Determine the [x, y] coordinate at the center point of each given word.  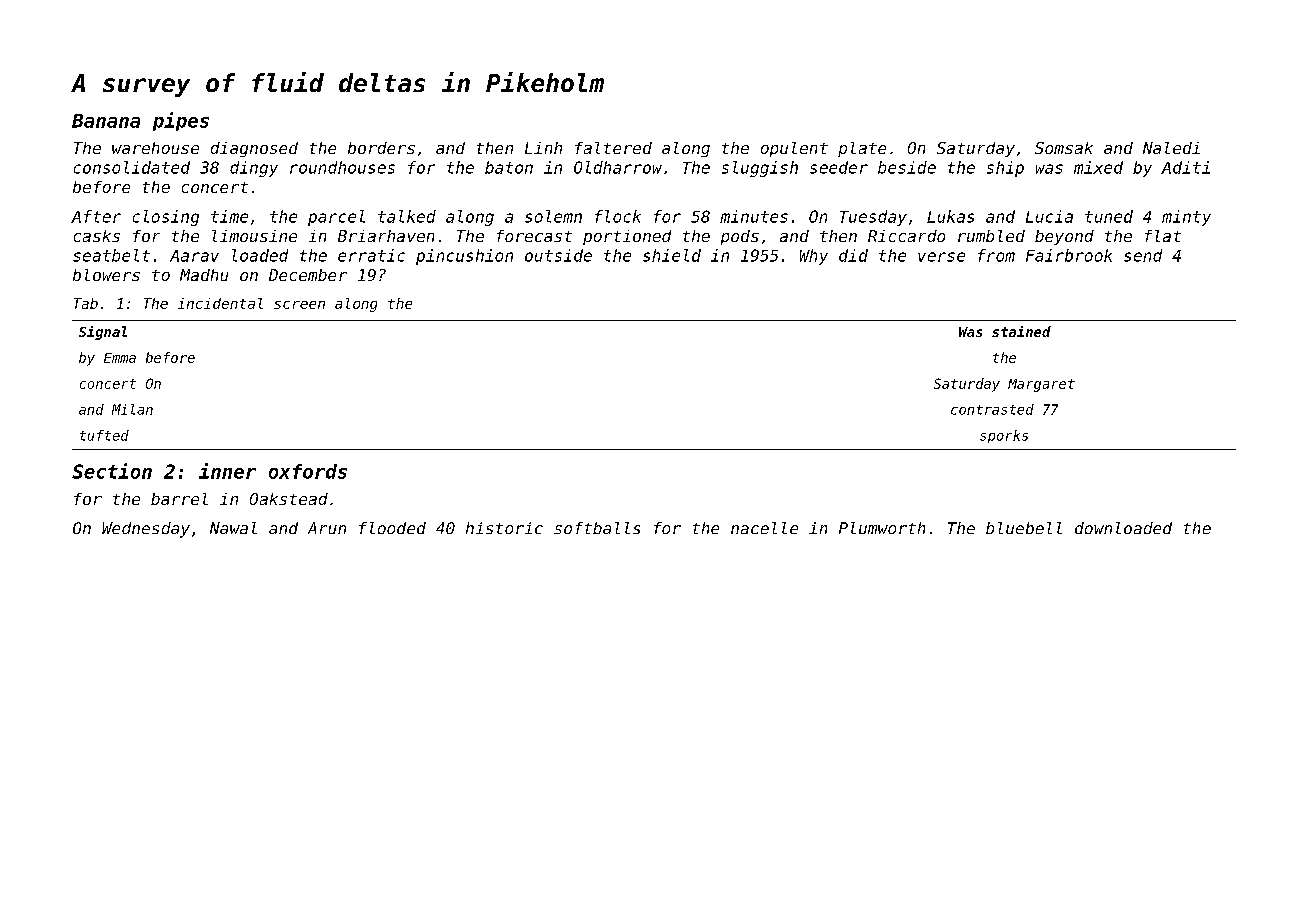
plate [862, 149]
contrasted [992, 409]
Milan [132, 409]
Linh [543, 148]
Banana [106, 121]
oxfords [308, 471]
